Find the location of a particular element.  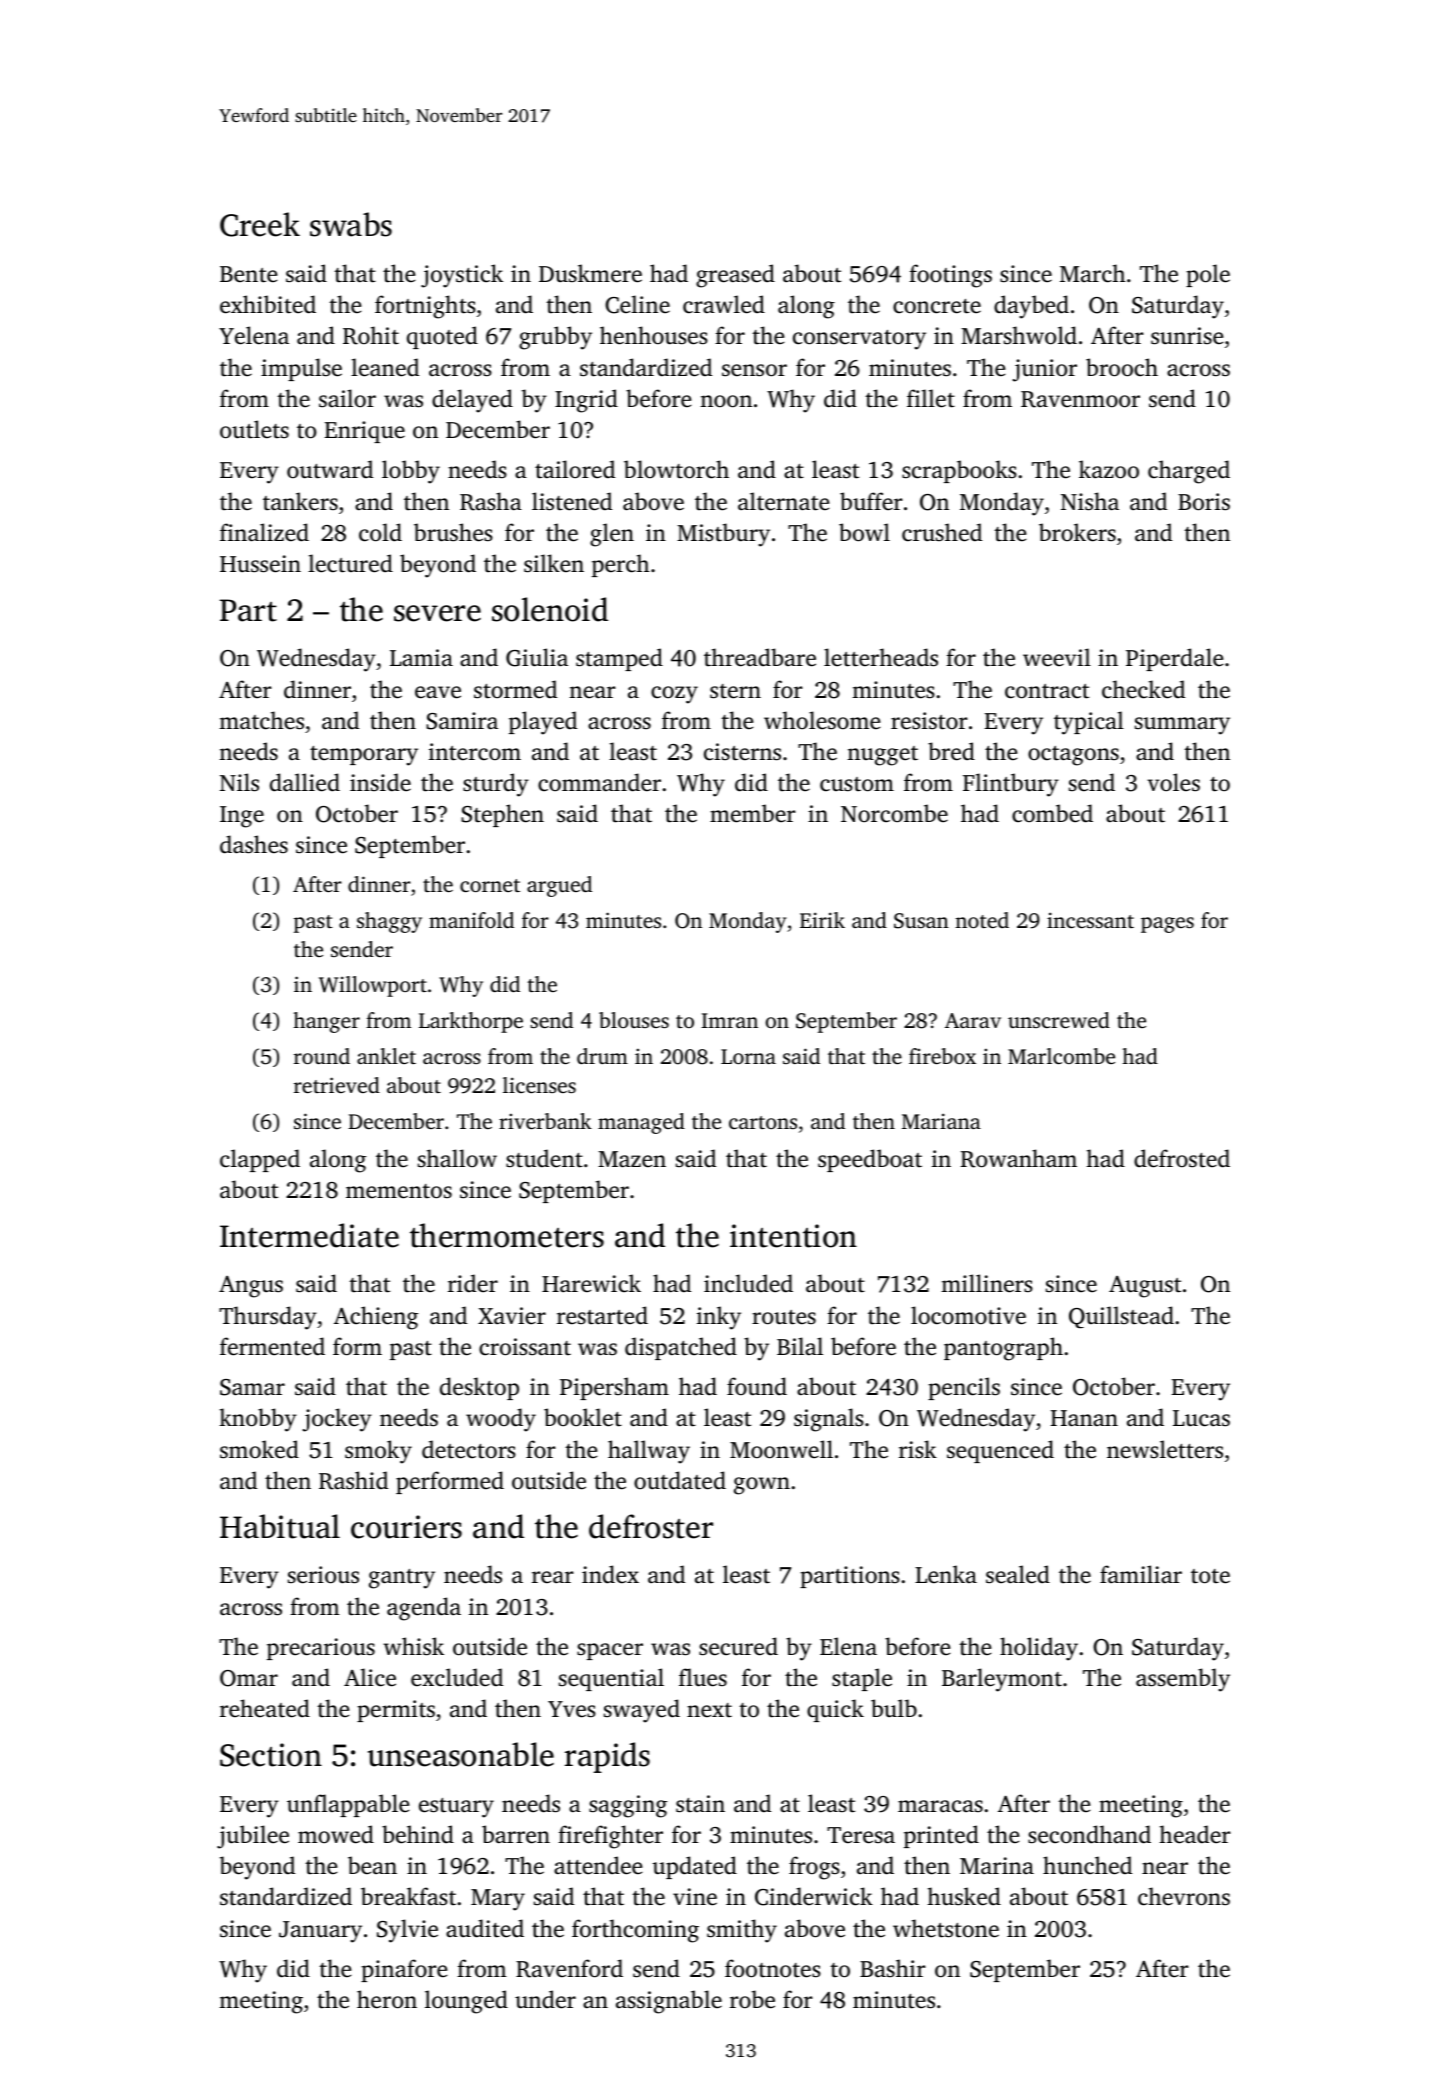

unflappable is located at coordinates (348, 1805).
